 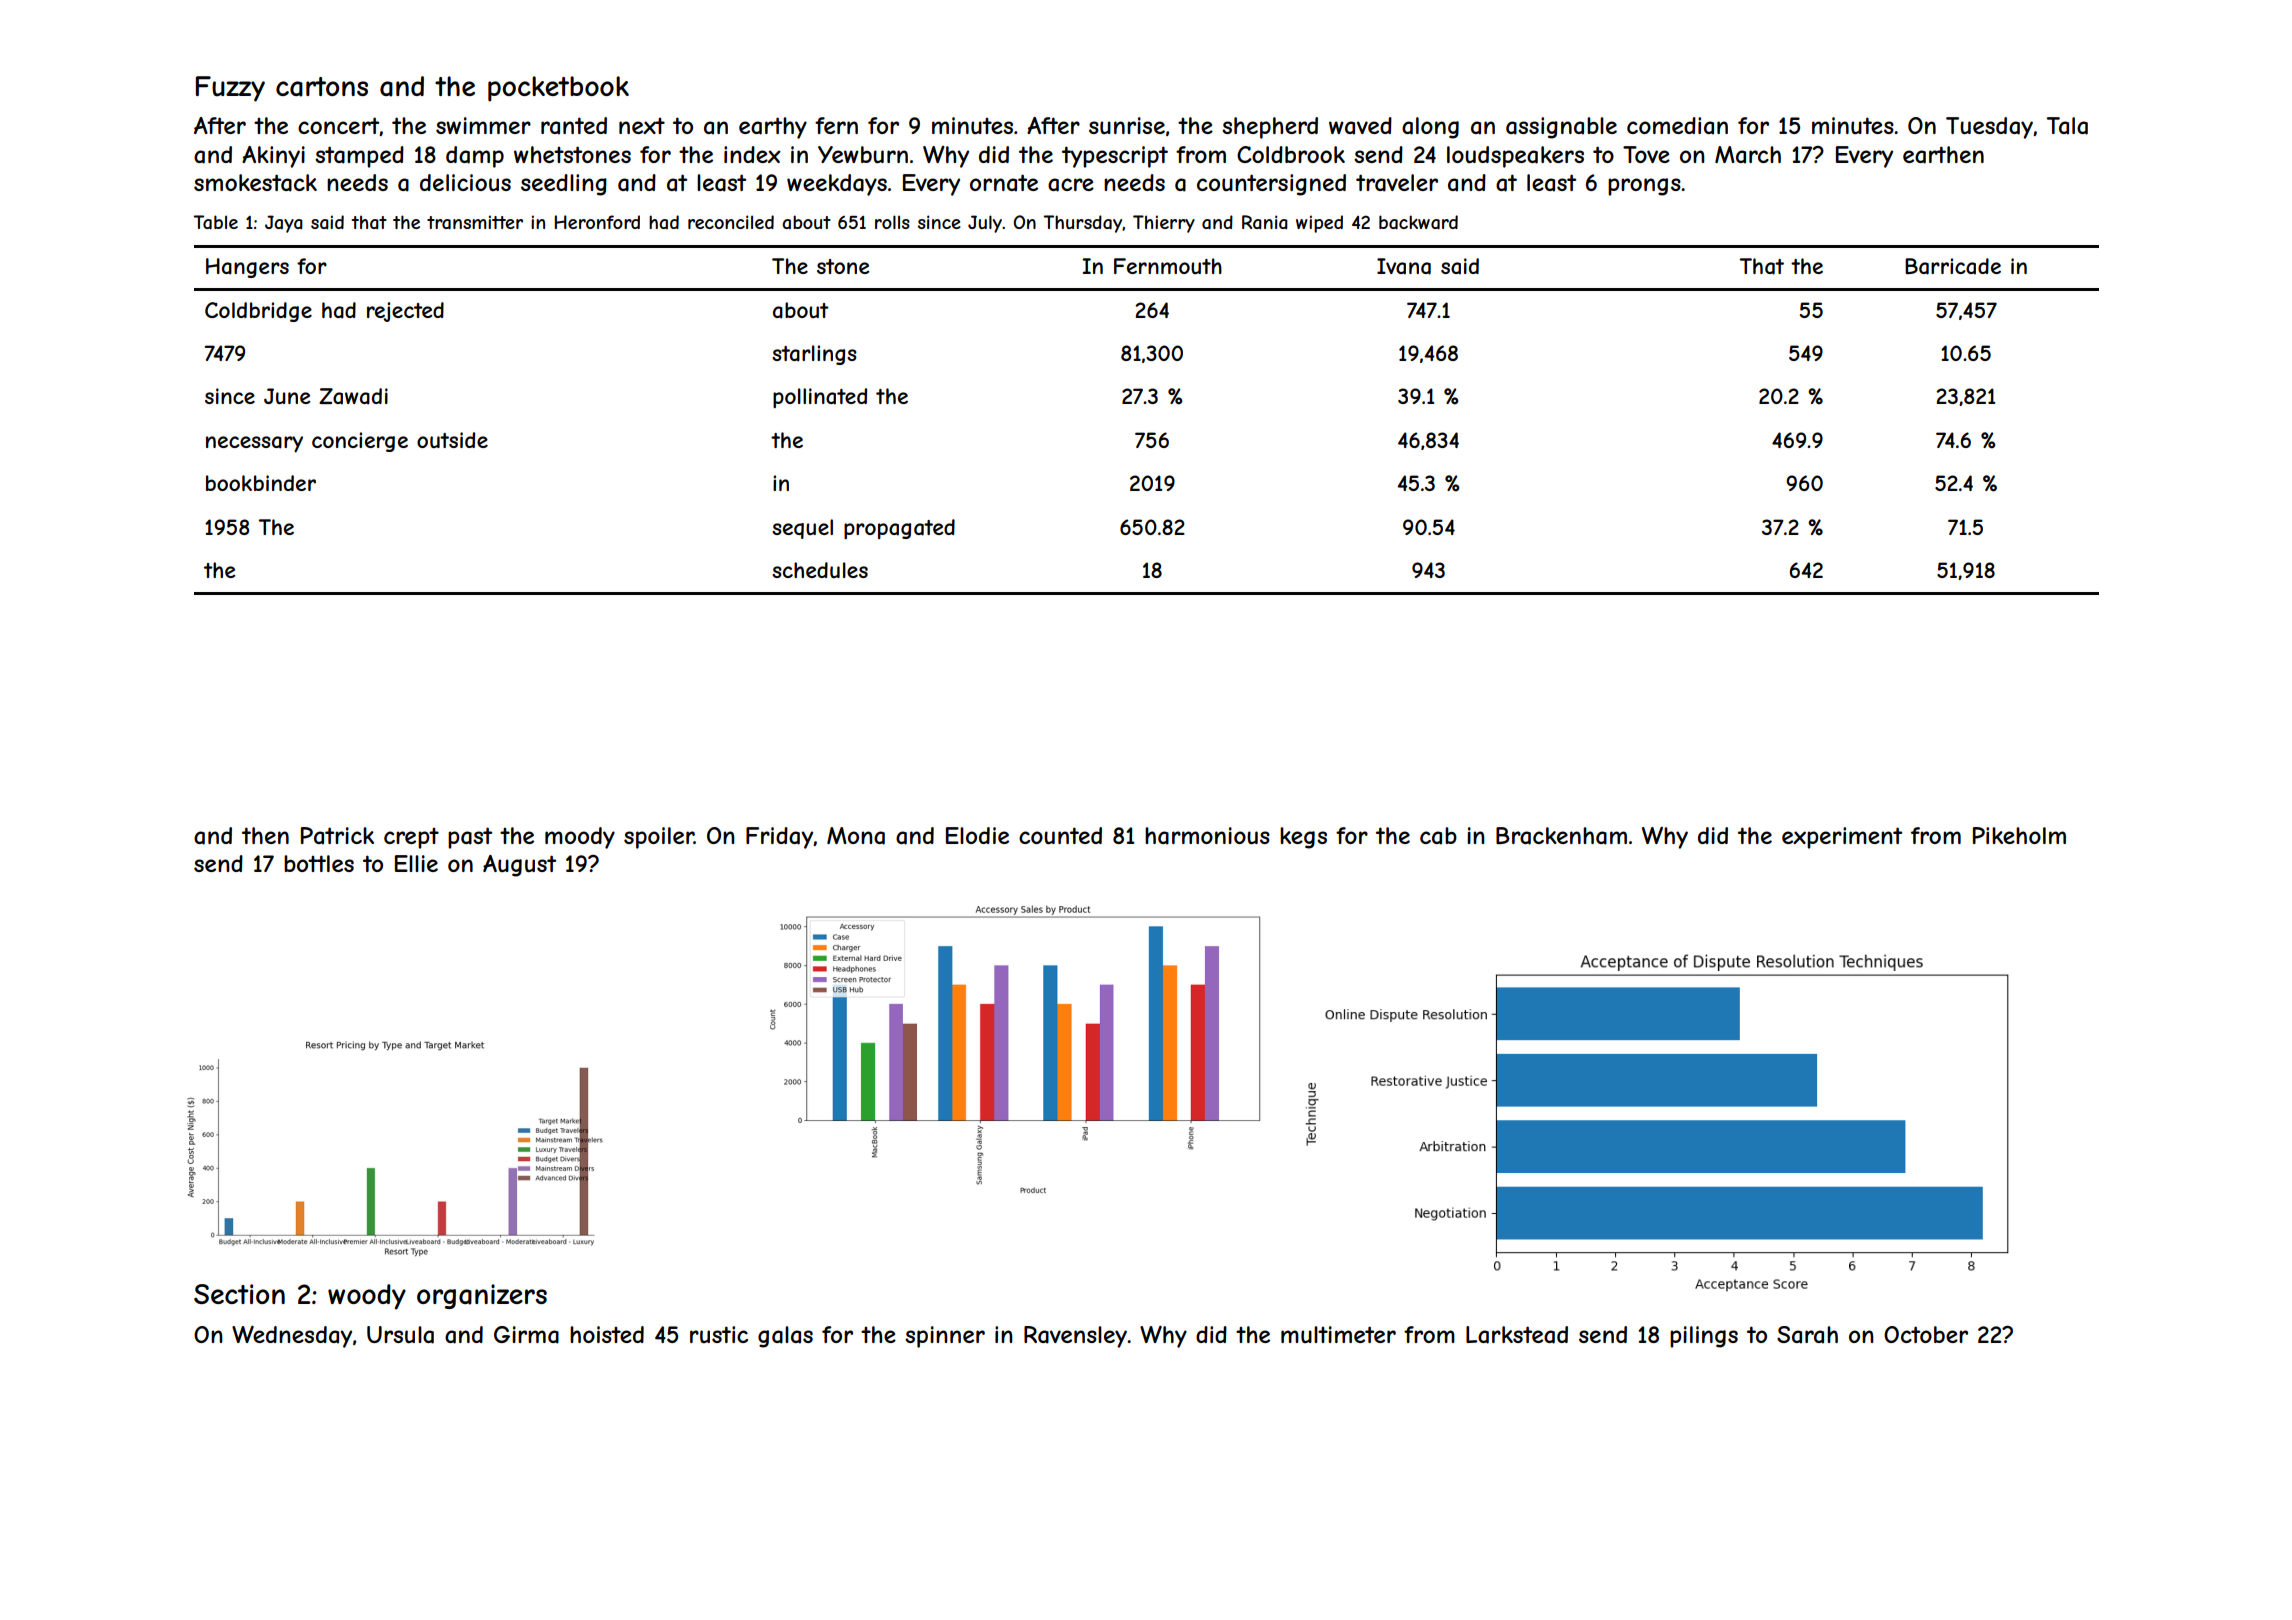 What do you see at coordinates (1404, 266) in the document?
I see `Ivana` at bounding box center [1404, 266].
